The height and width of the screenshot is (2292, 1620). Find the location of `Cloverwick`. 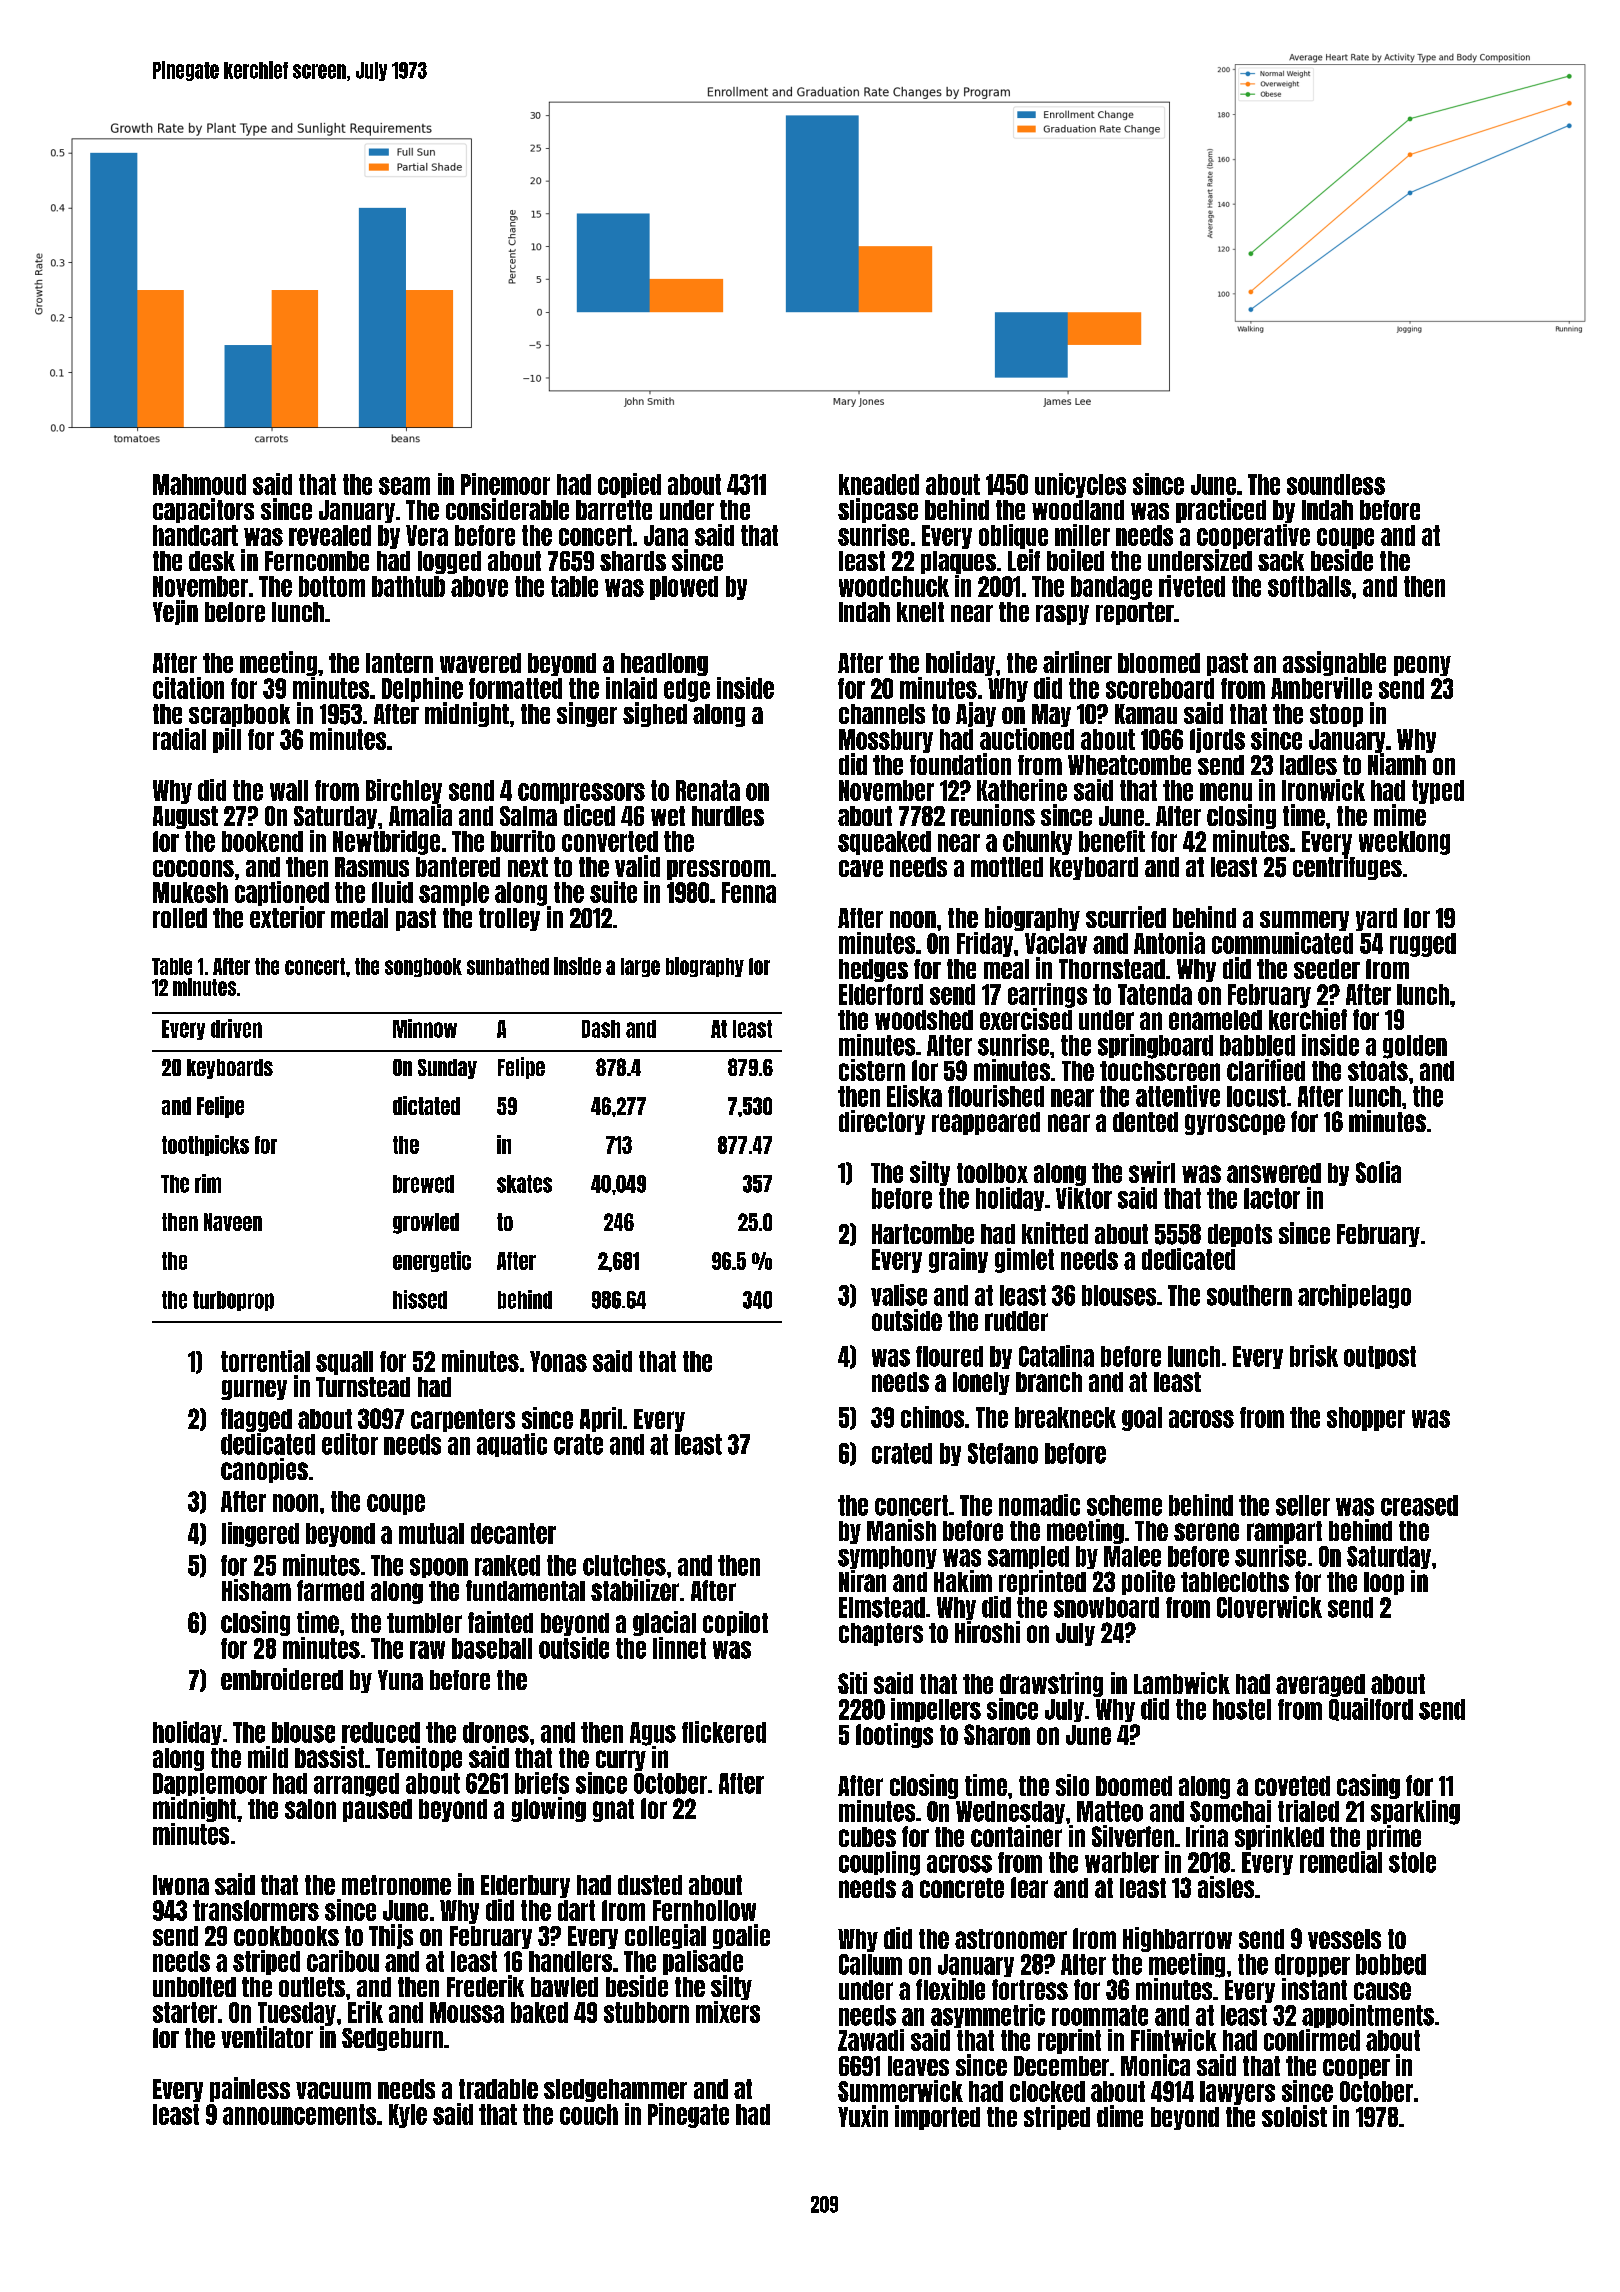

Cloverwick is located at coordinates (1269, 1607).
